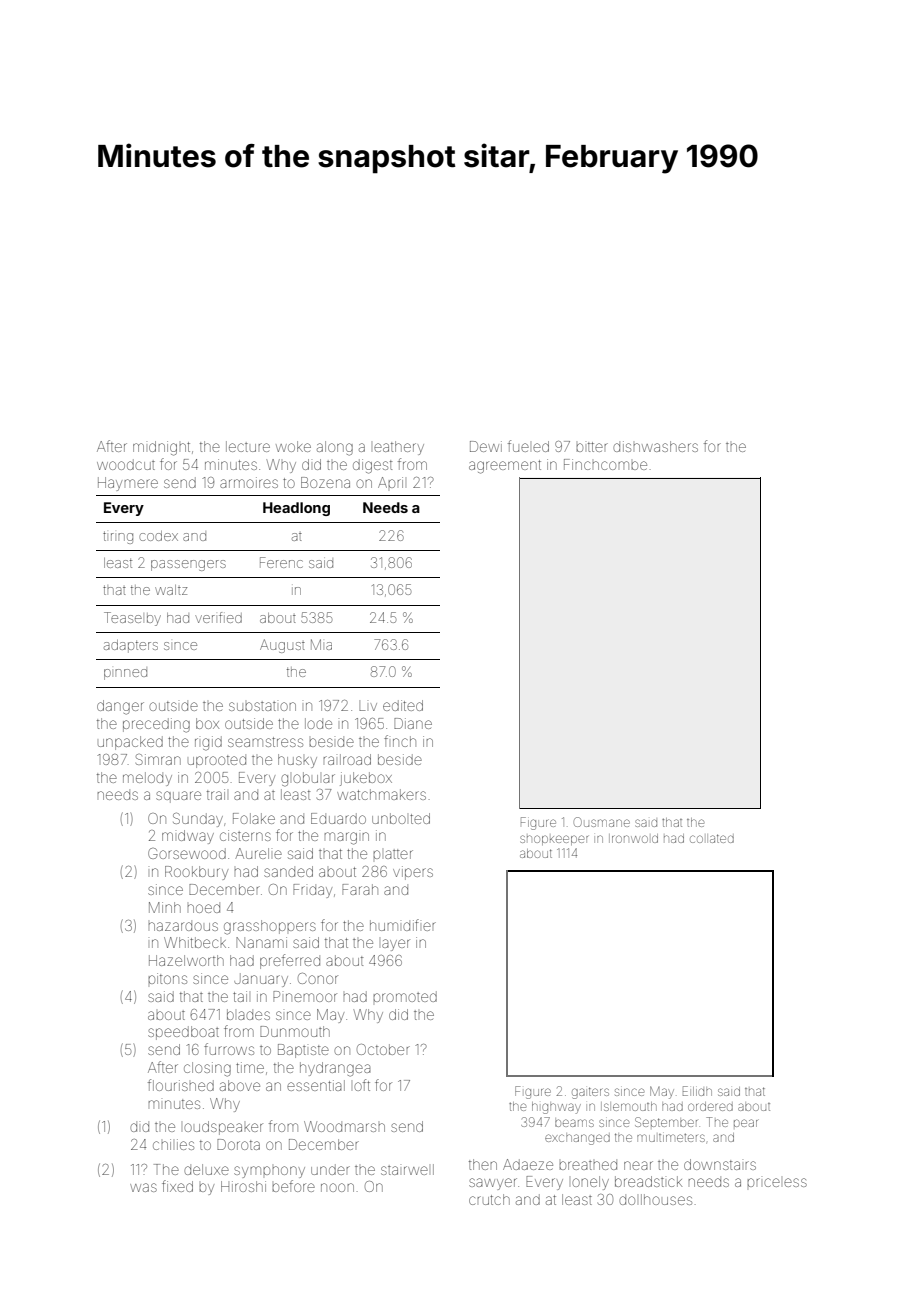 The width and height of the page is (908, 1316). I want to click on flourished, so click(181, 1085).
